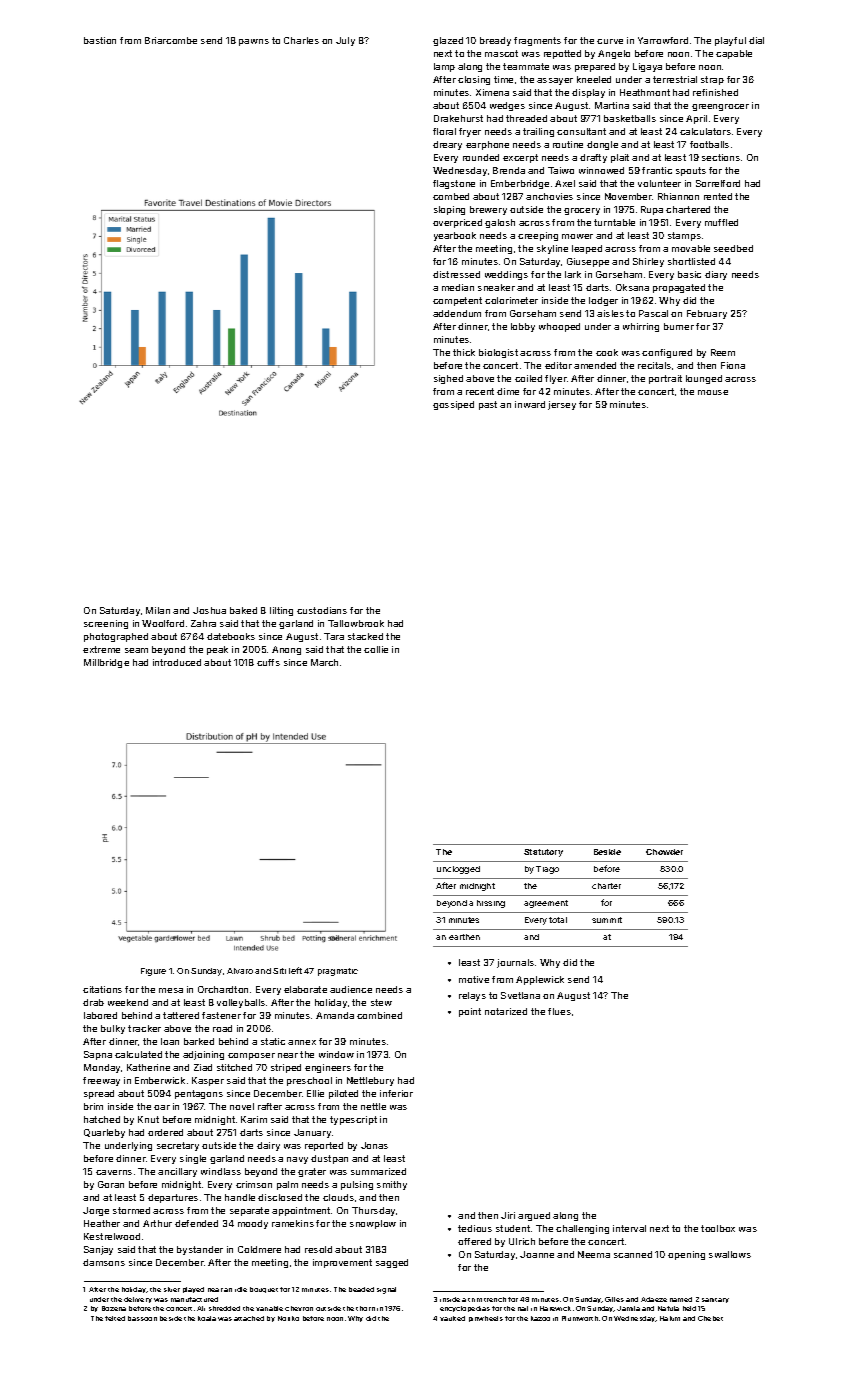 This screenshot has height=1400, width=849. What do you see at coordinates (254, 42) in the screenshot?
I see `pawns` at bounding box center [254, 42].
